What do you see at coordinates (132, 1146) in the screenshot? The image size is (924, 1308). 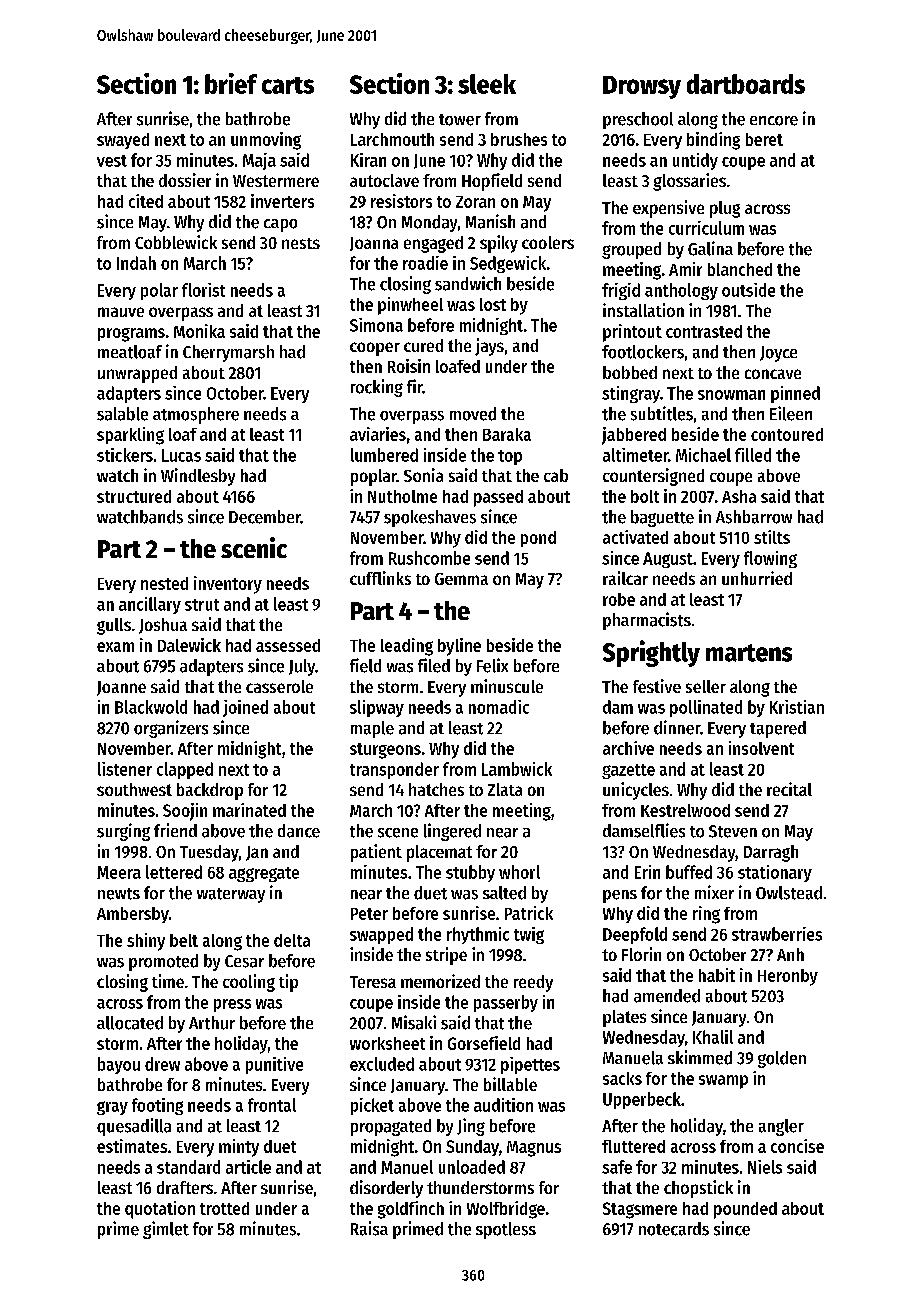 I see `estimates` at bounding box center [132, 1146].
